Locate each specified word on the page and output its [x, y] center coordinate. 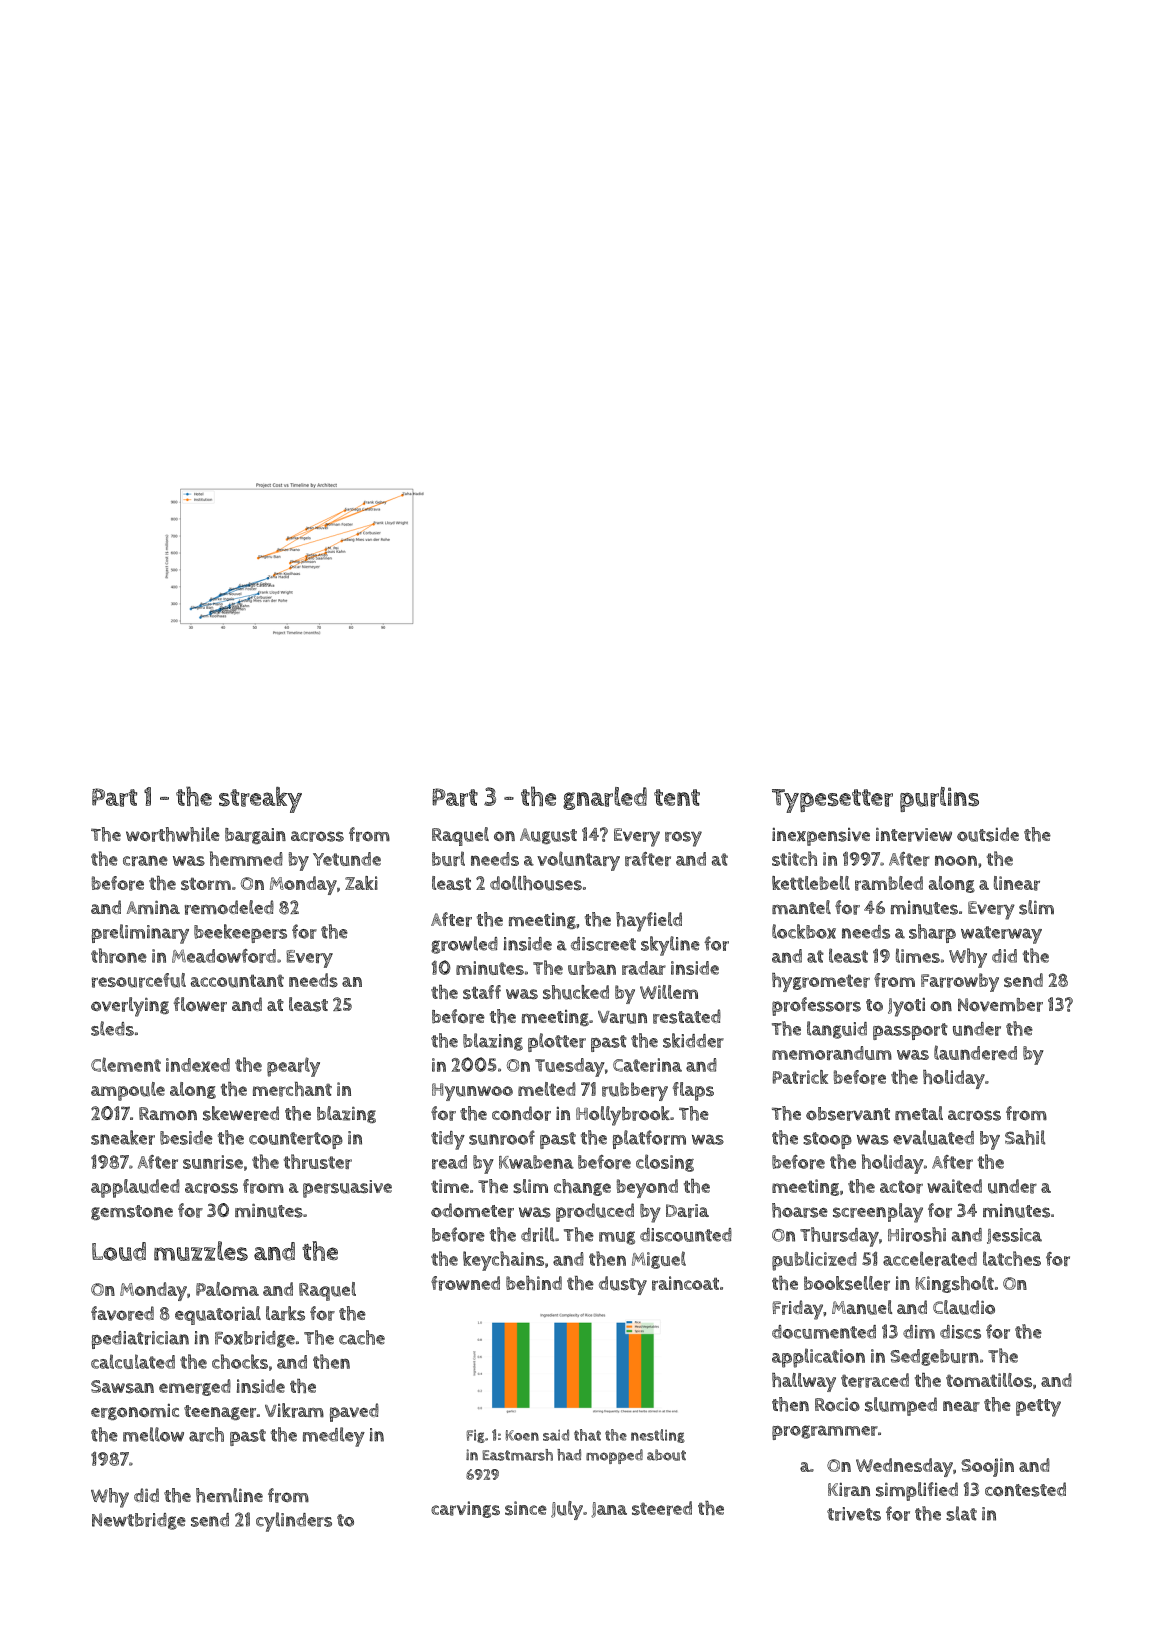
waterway [1001, 935]
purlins [939, 799]
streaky [260, 800]
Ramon [168, 1114]
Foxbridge [255, 1339]
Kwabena [536, 1162]
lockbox [804, 931]
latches [1012, 1258]
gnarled [605, 798]
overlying [130, 1007]
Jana [609, 1510]
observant [848, 1114]
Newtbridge [139, 1521]
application [818, 1358]
